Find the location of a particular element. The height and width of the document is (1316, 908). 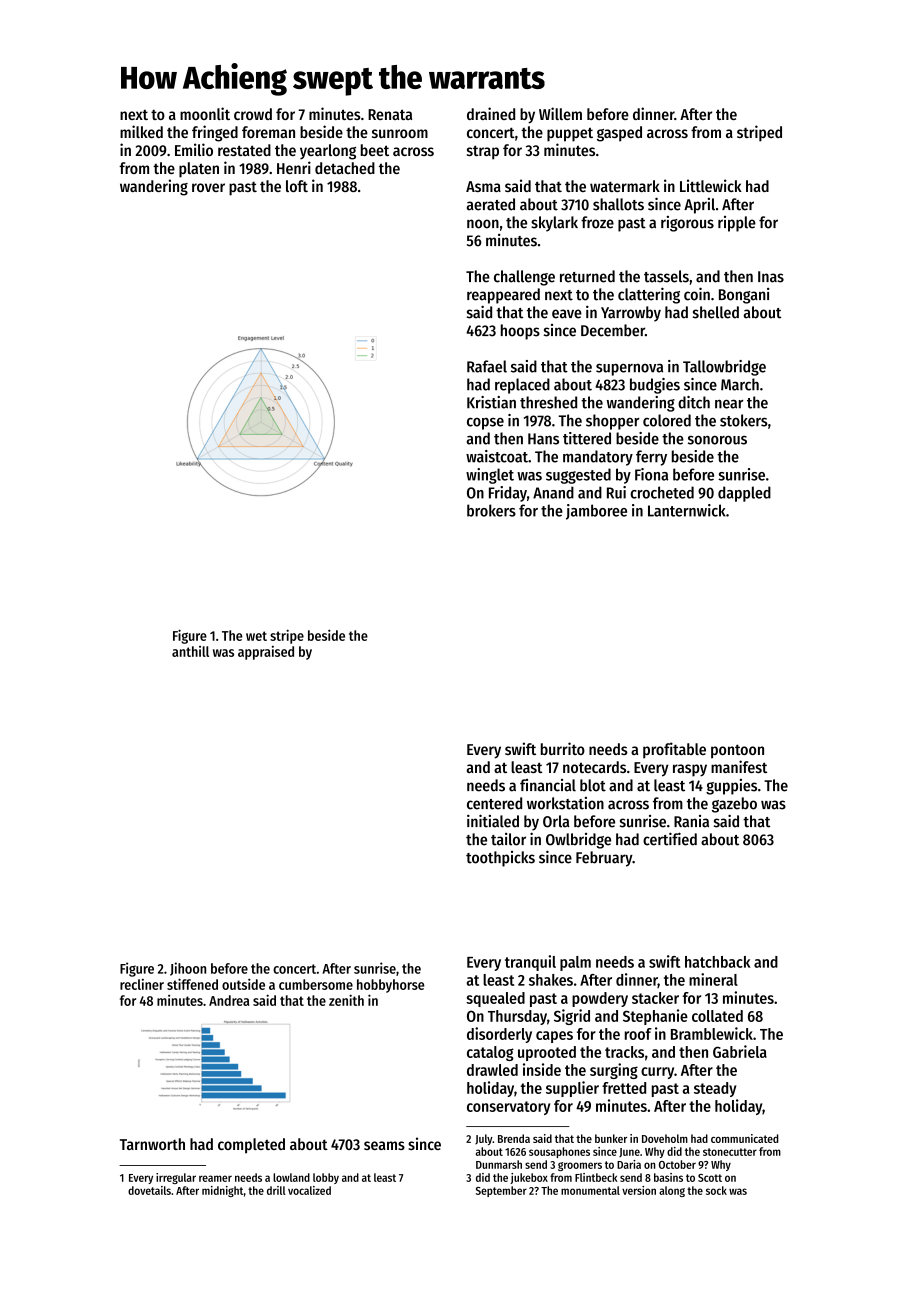

stacker is located at coordinates (655, 998).
